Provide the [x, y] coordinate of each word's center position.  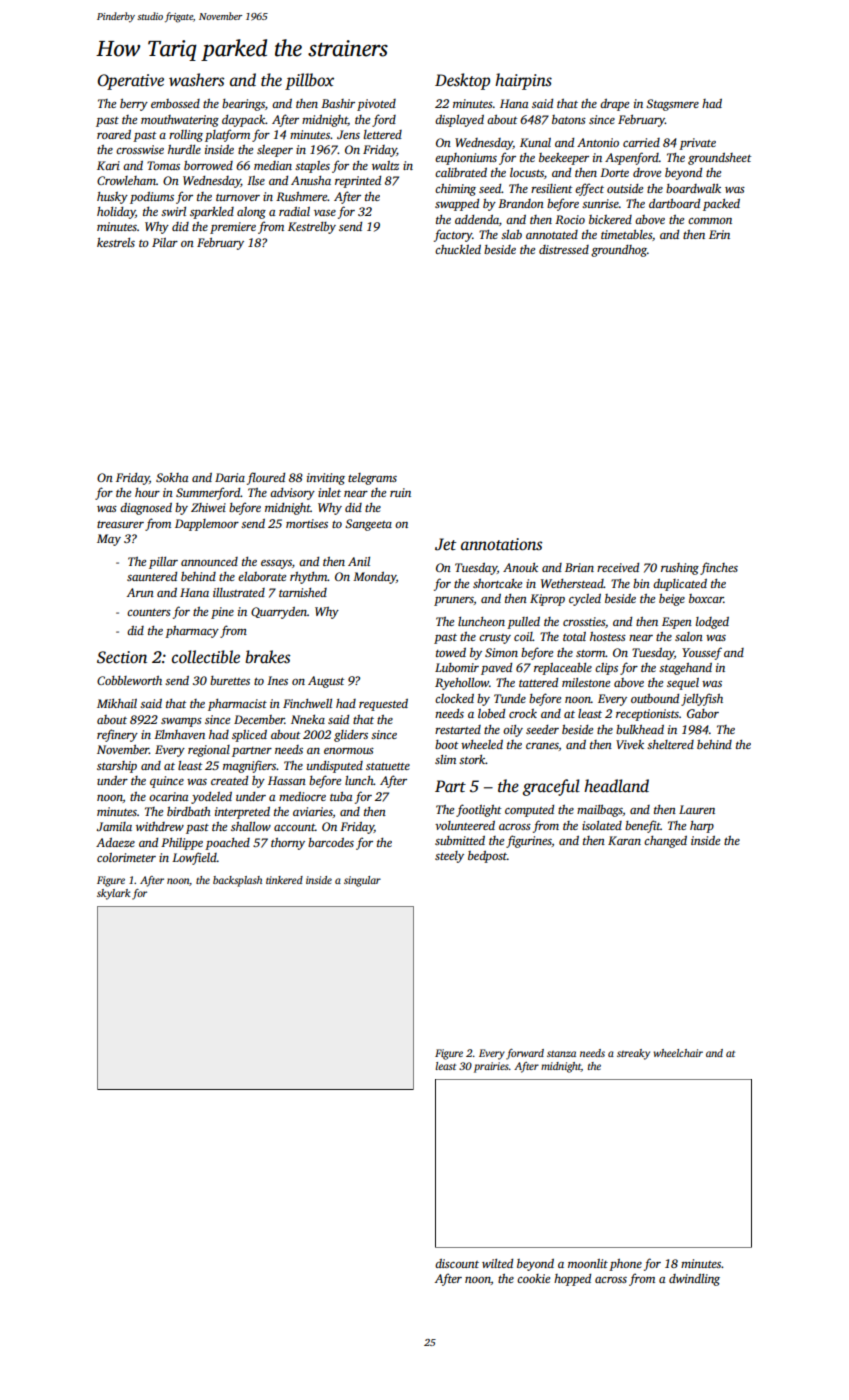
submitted [460, 840]
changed [665, 842]
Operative [130, 82]
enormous [349, 751]
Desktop [462, 81]
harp [702, 827]
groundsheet [719, 159]
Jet [445, 544]
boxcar [706, 598]
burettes [230, 680]
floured [266, 478]
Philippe [182, 844]
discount [457, 1263]
